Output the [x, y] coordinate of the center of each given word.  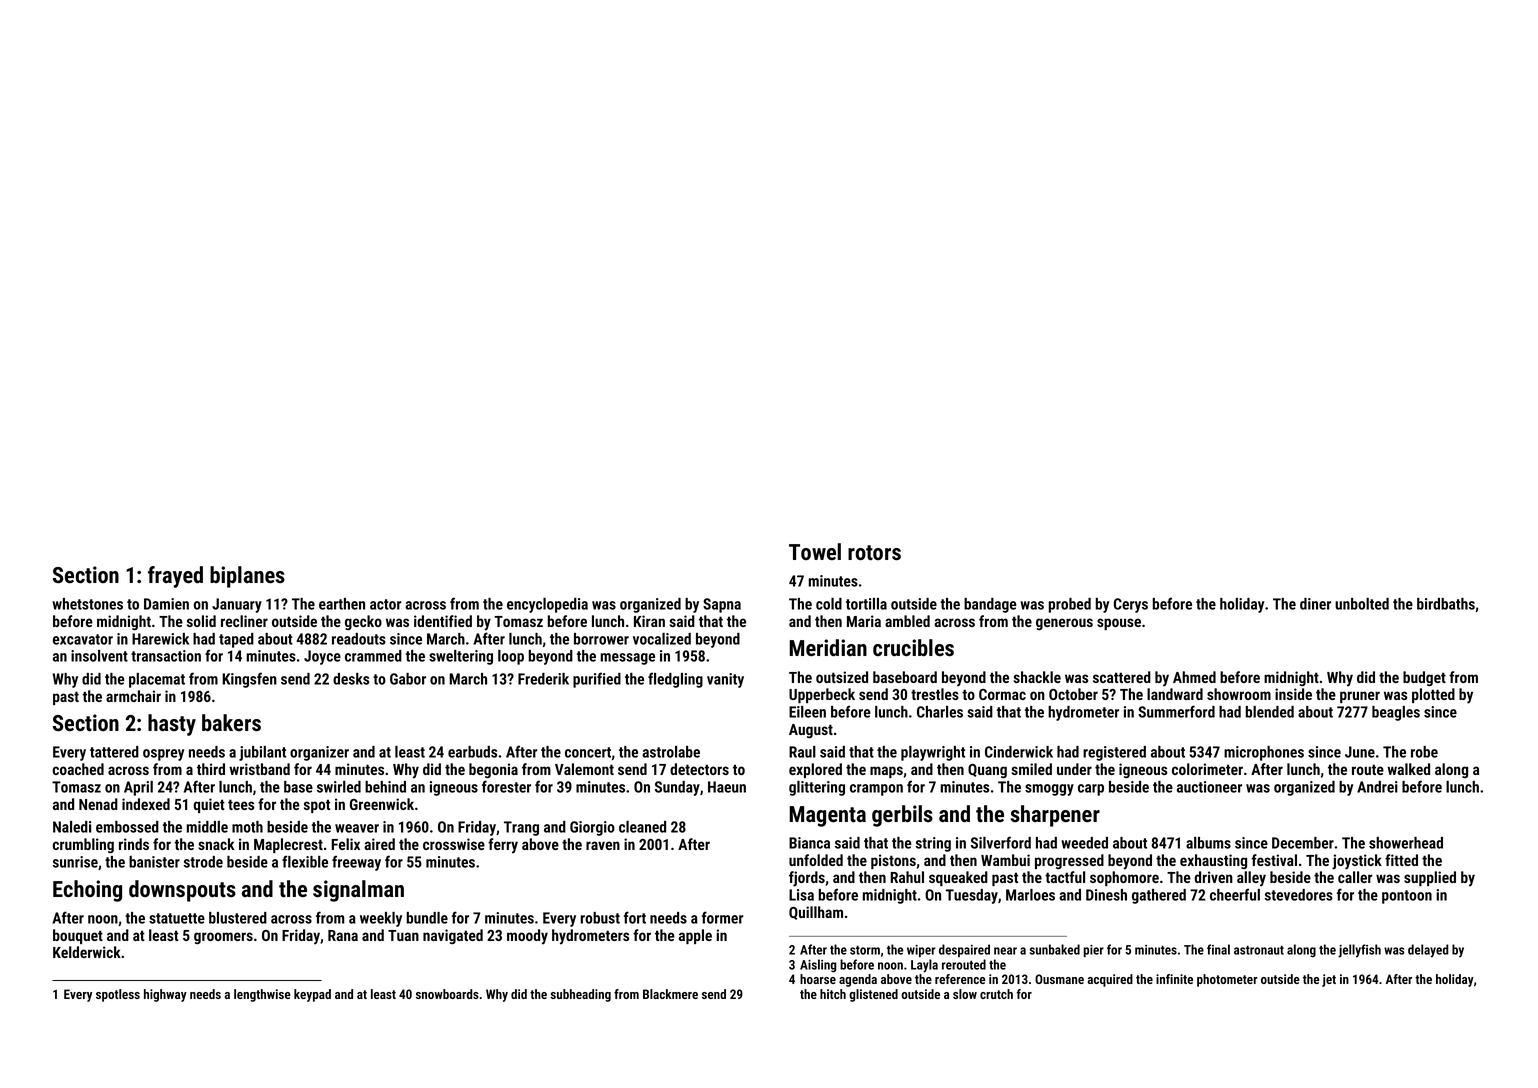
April [138, 788]
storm [865, 950]
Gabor [408, 679]
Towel [815, 551]
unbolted [1362, 604]
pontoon [1407, 897]
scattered [1122, 677]
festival [1274, 860]
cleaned [642, 827]
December [1303, 843]
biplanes [247, 577]
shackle [1037, 677]
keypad [312, 995]
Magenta [827, 816]
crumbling [83, 845]
